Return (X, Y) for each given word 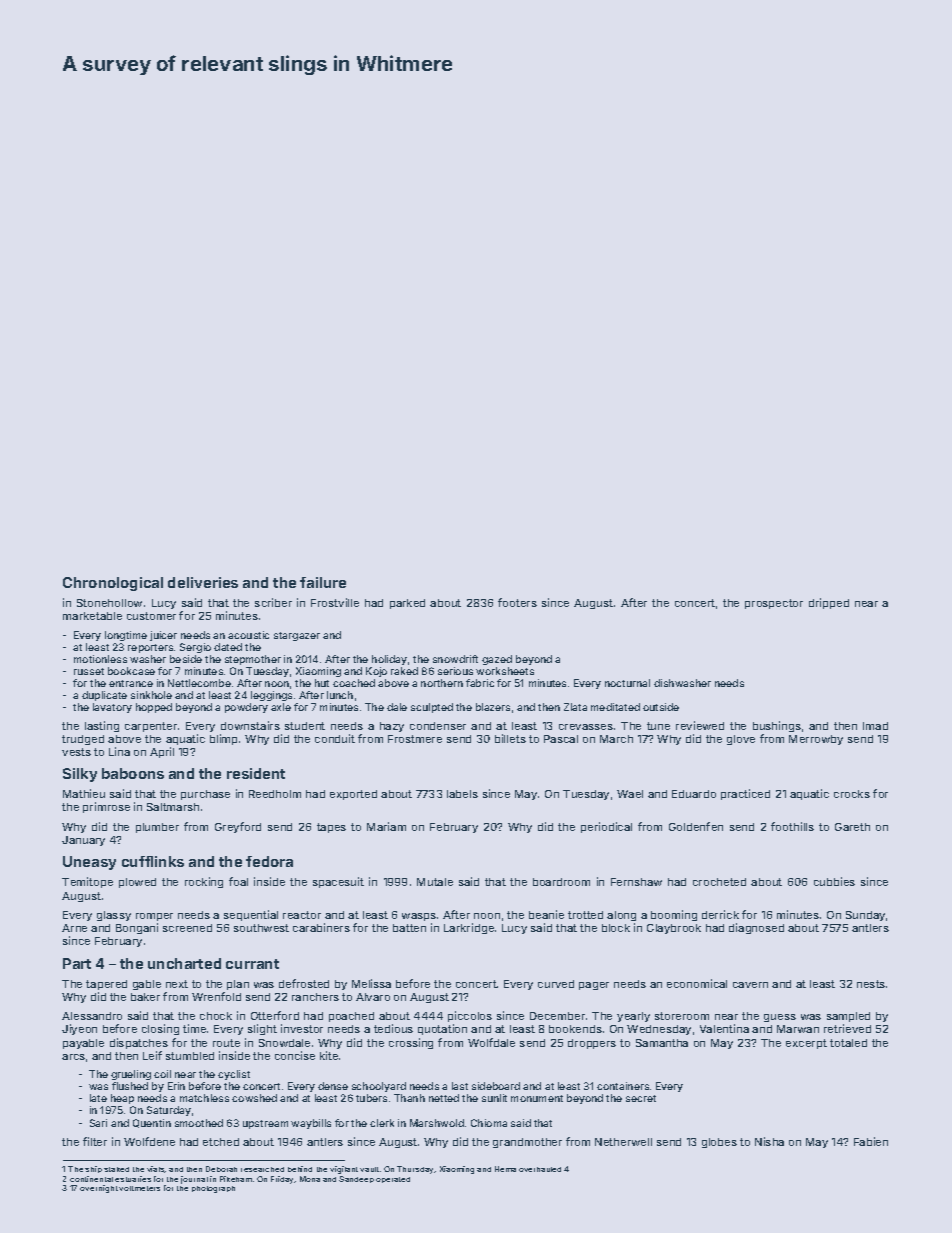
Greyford (238, 827)
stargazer (297, 636)
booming (674, 915)
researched (262, 1169)
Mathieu (84, 793)
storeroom (682, 1016)
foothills (792, 826)
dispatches (139, 1043)
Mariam (386, 826)
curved (556, 984)
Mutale (435, 882)
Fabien (871, 1141)
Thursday (416, 1170)
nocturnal (627, 683)
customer (151, 616)
